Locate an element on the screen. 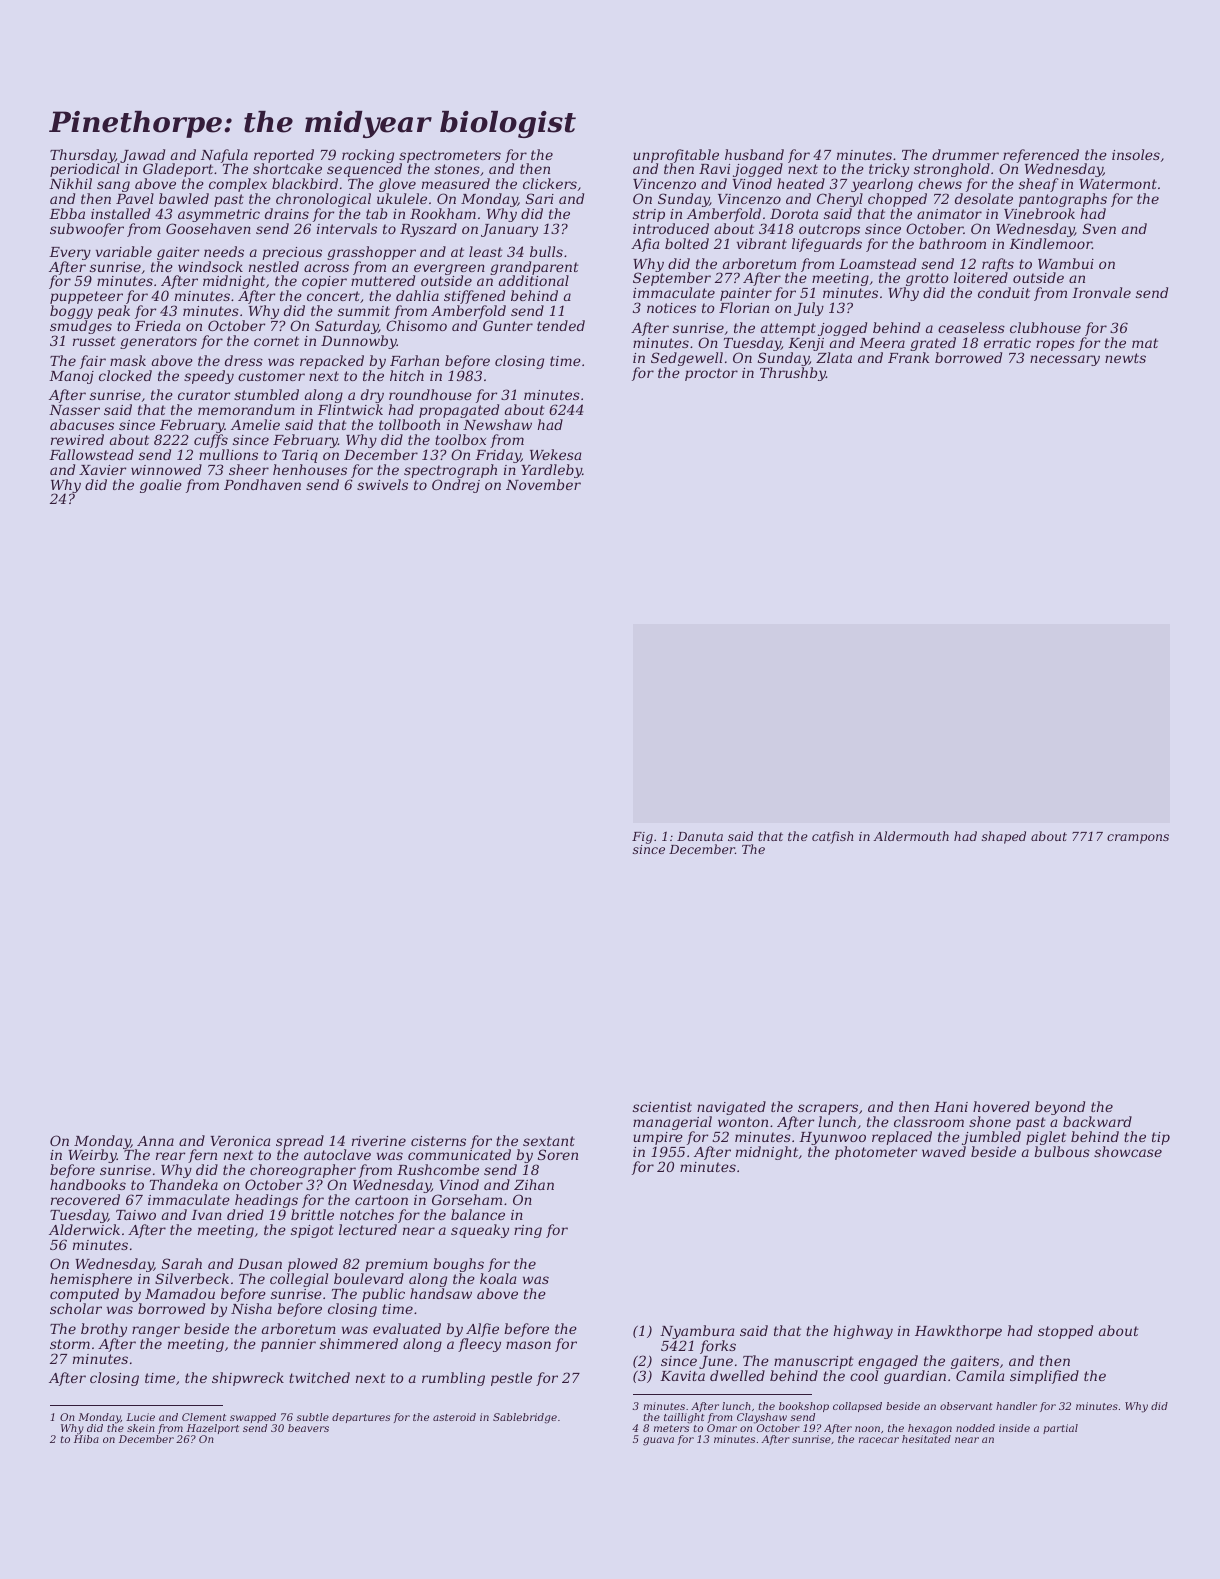 The height and width of the screenshot is (1579, 1220). referenced is located at coordinates (1041, 156).
